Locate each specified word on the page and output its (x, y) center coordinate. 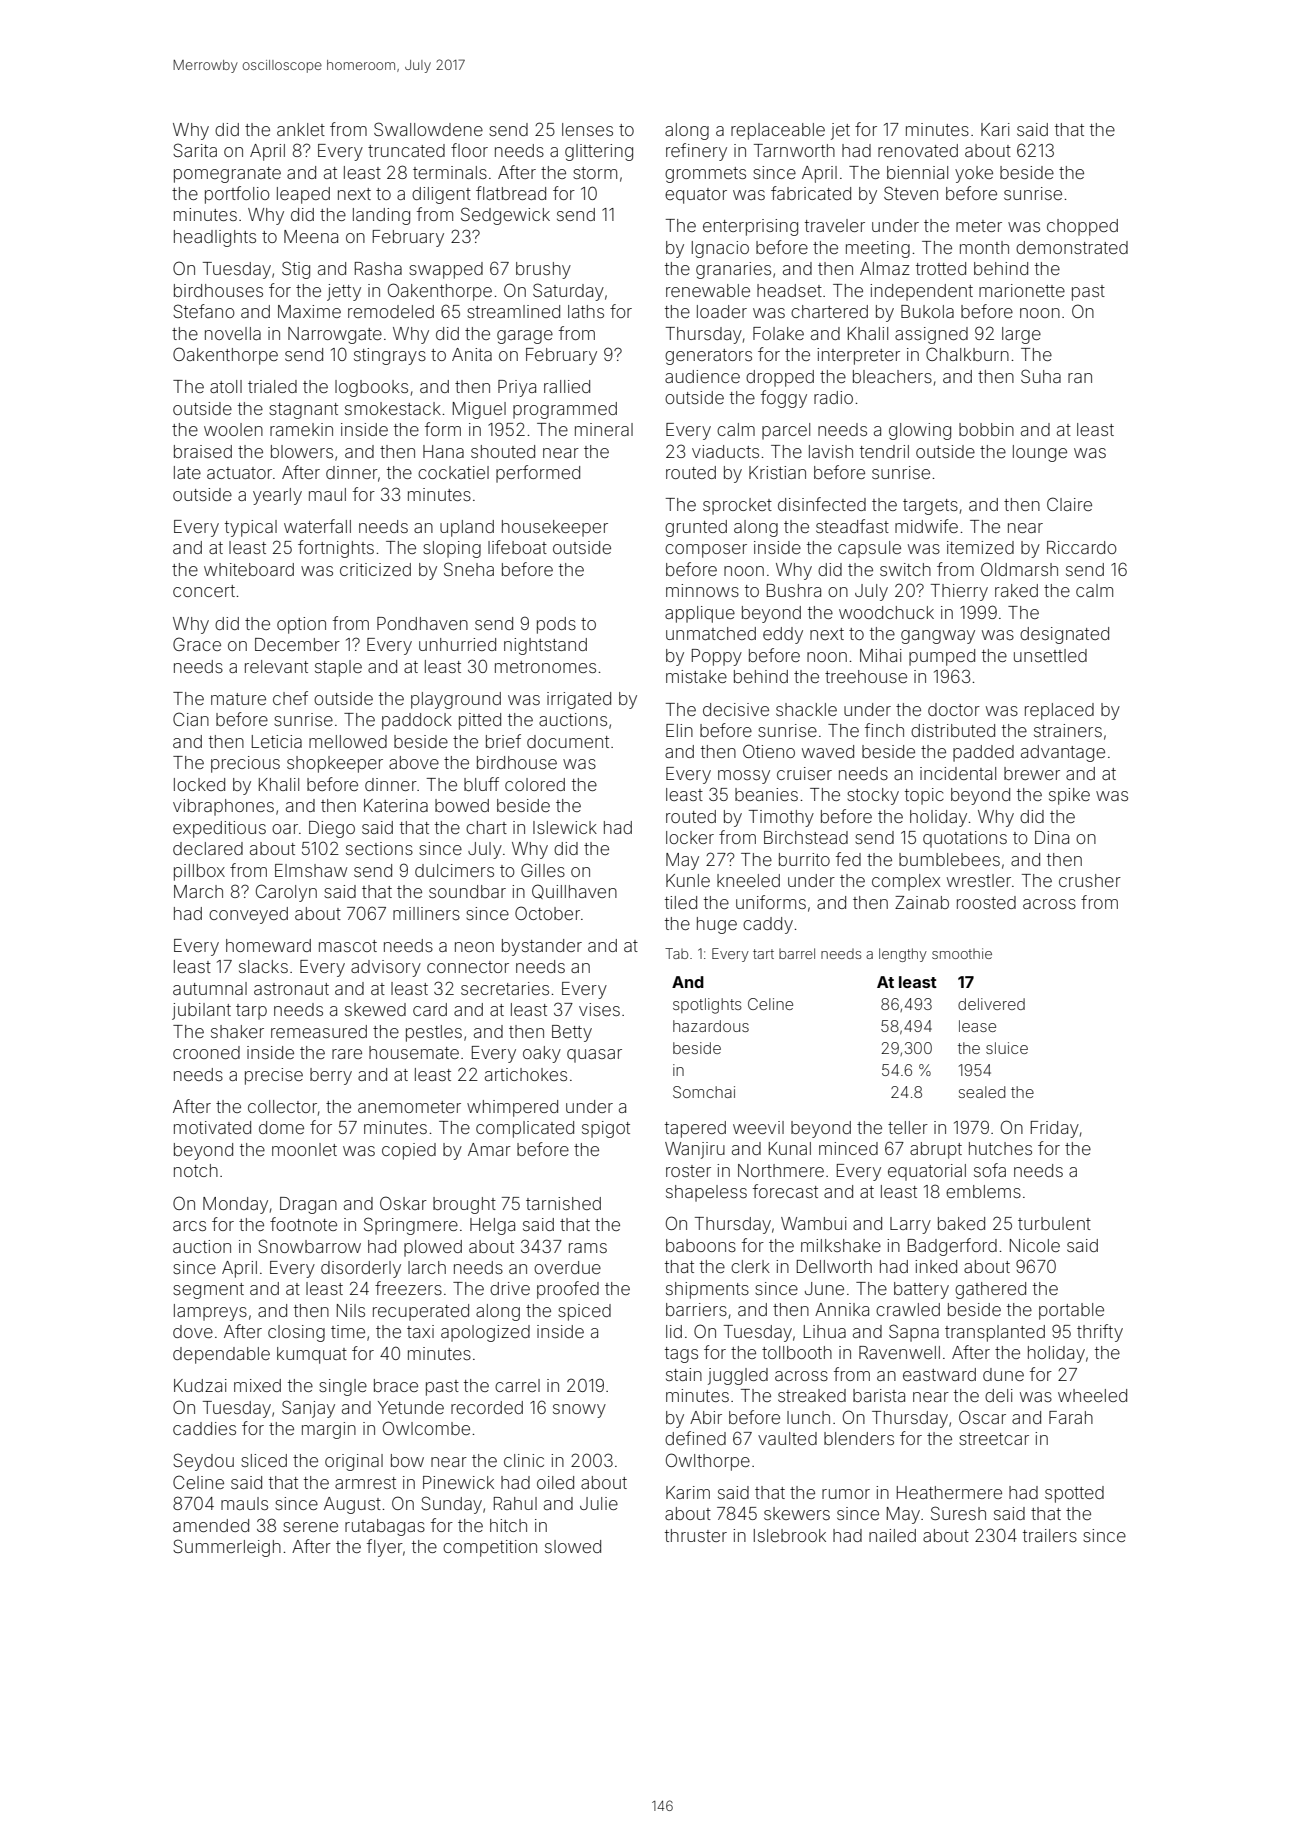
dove (193, 1331)
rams (588, 1248)
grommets (705, 175)
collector (282, 1106)
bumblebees (949, 859)
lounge (1040, 453)
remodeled (391, 311)
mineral (604, 429)
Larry (910, 1225)
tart (763, 954)
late (187, 472)
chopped (1082, 227)
